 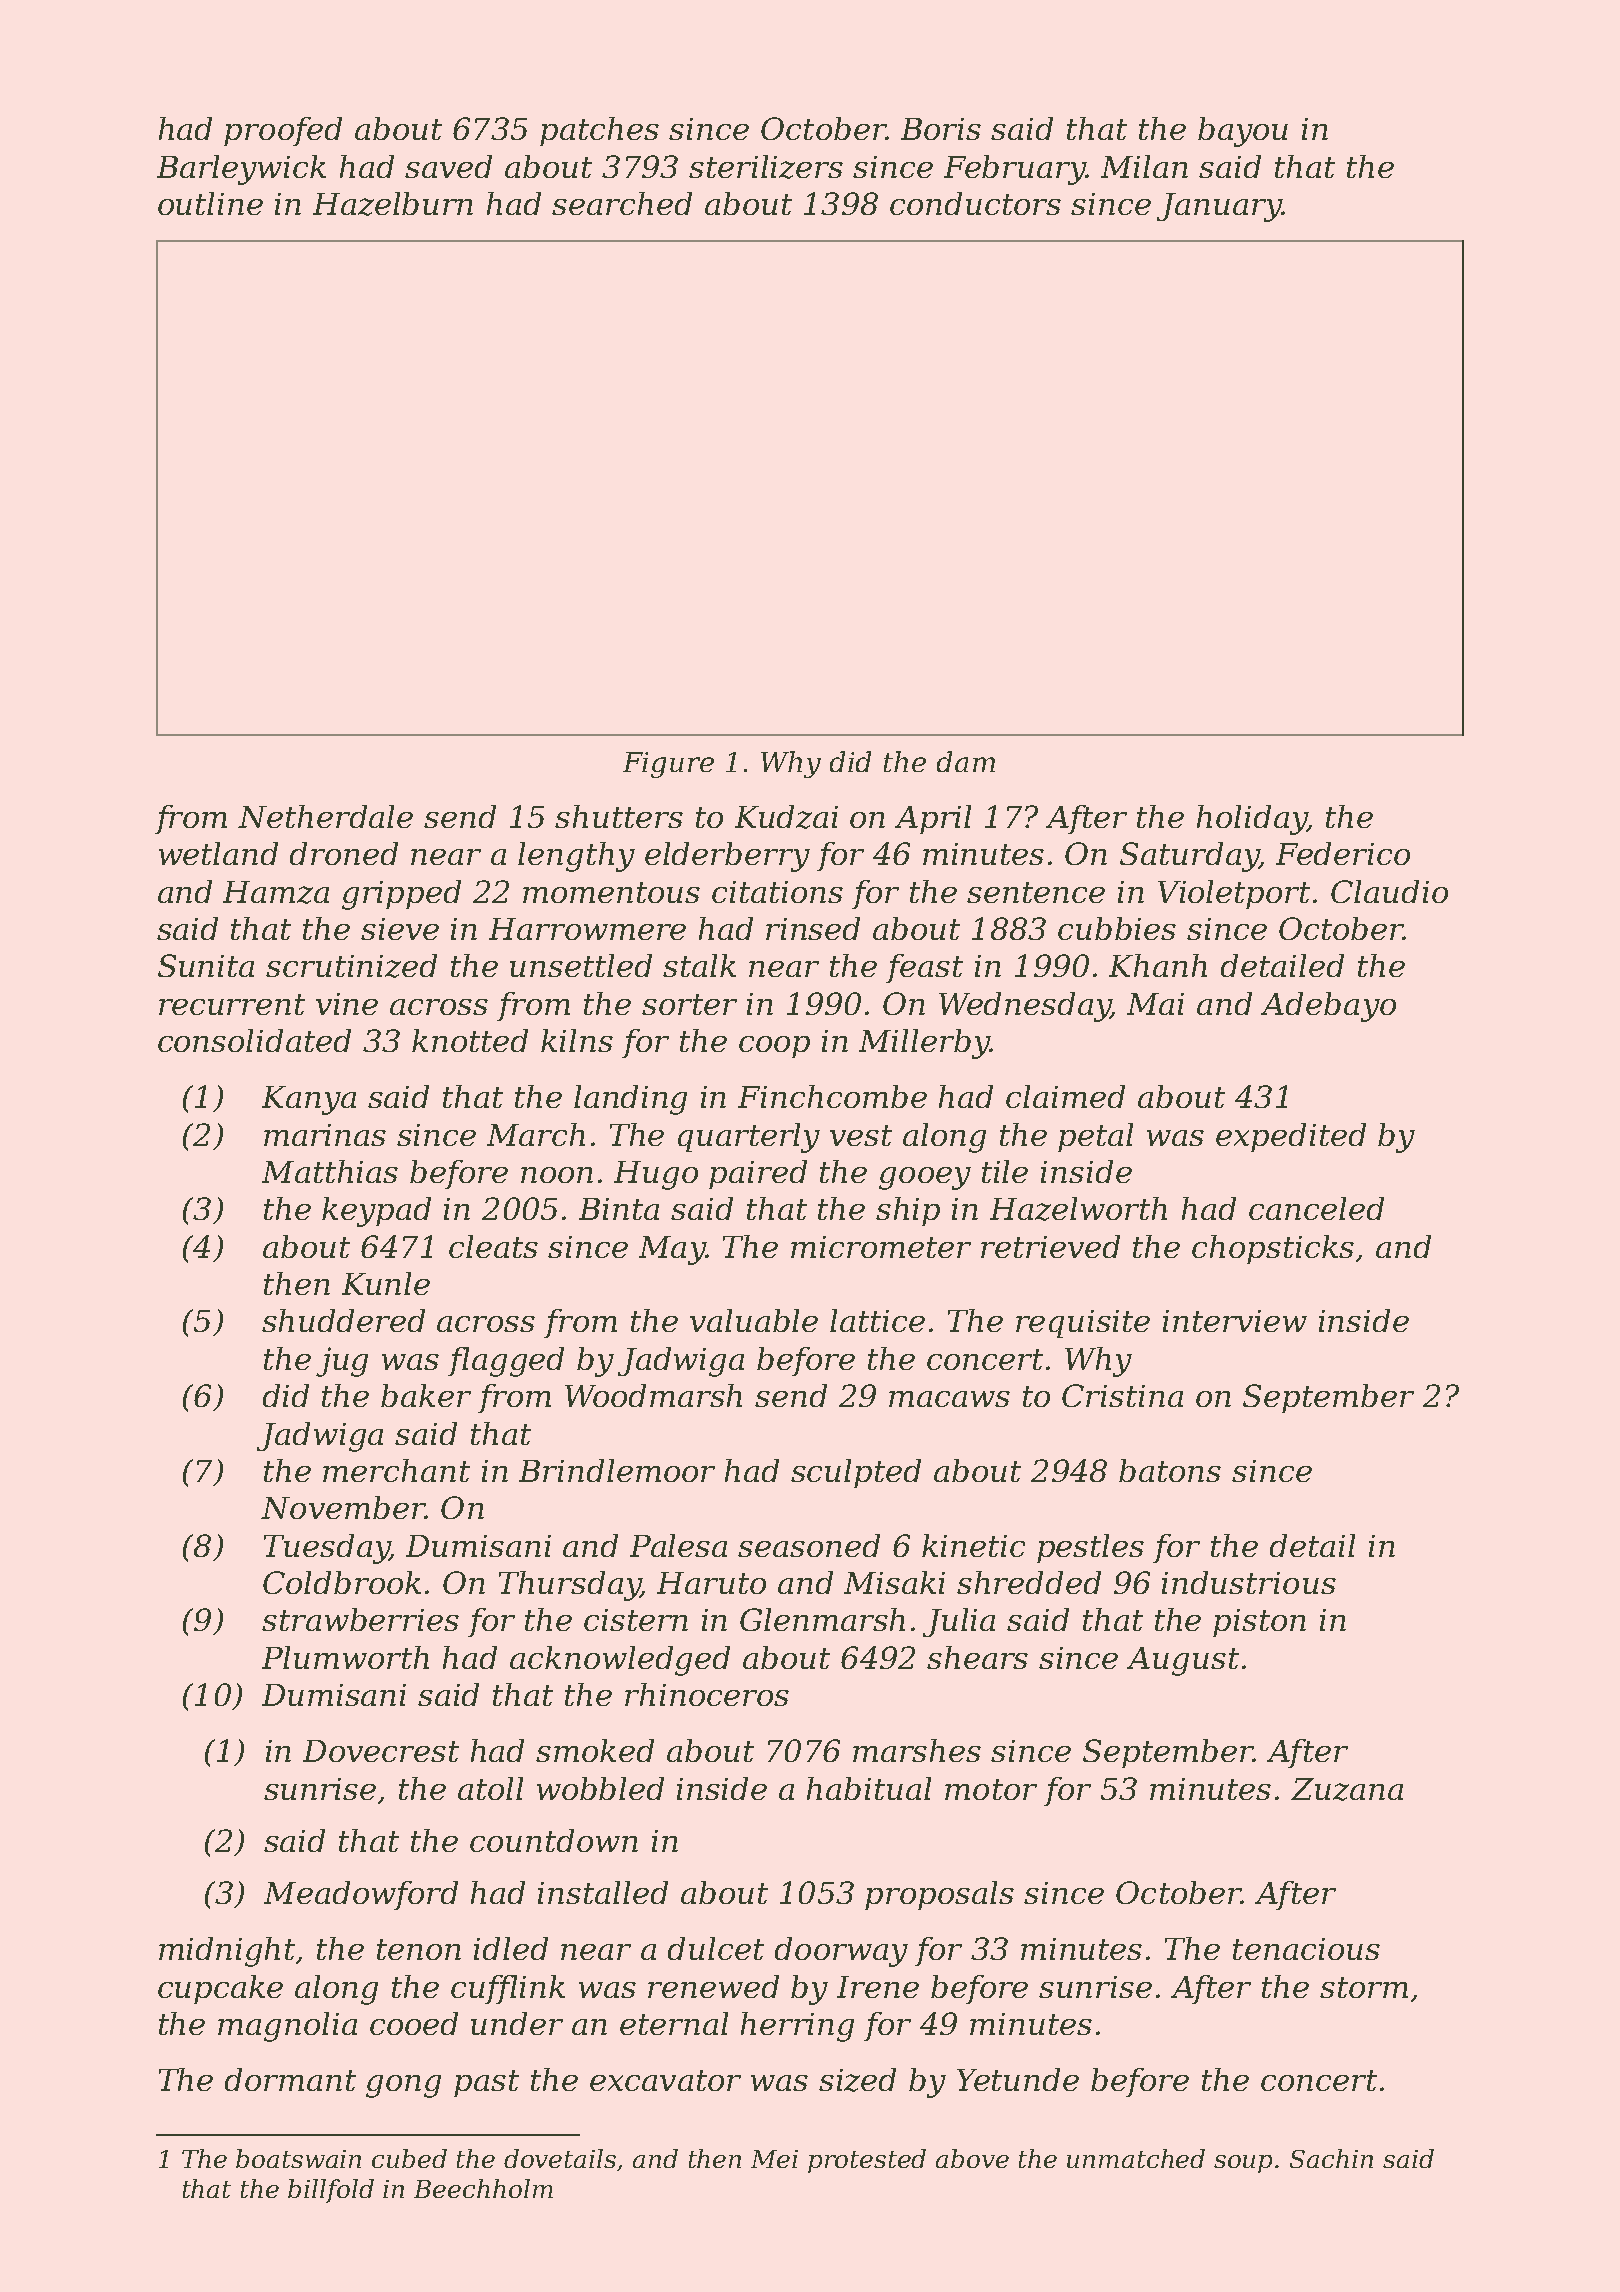 I want to click on patches, so click(x=599, y=131).
